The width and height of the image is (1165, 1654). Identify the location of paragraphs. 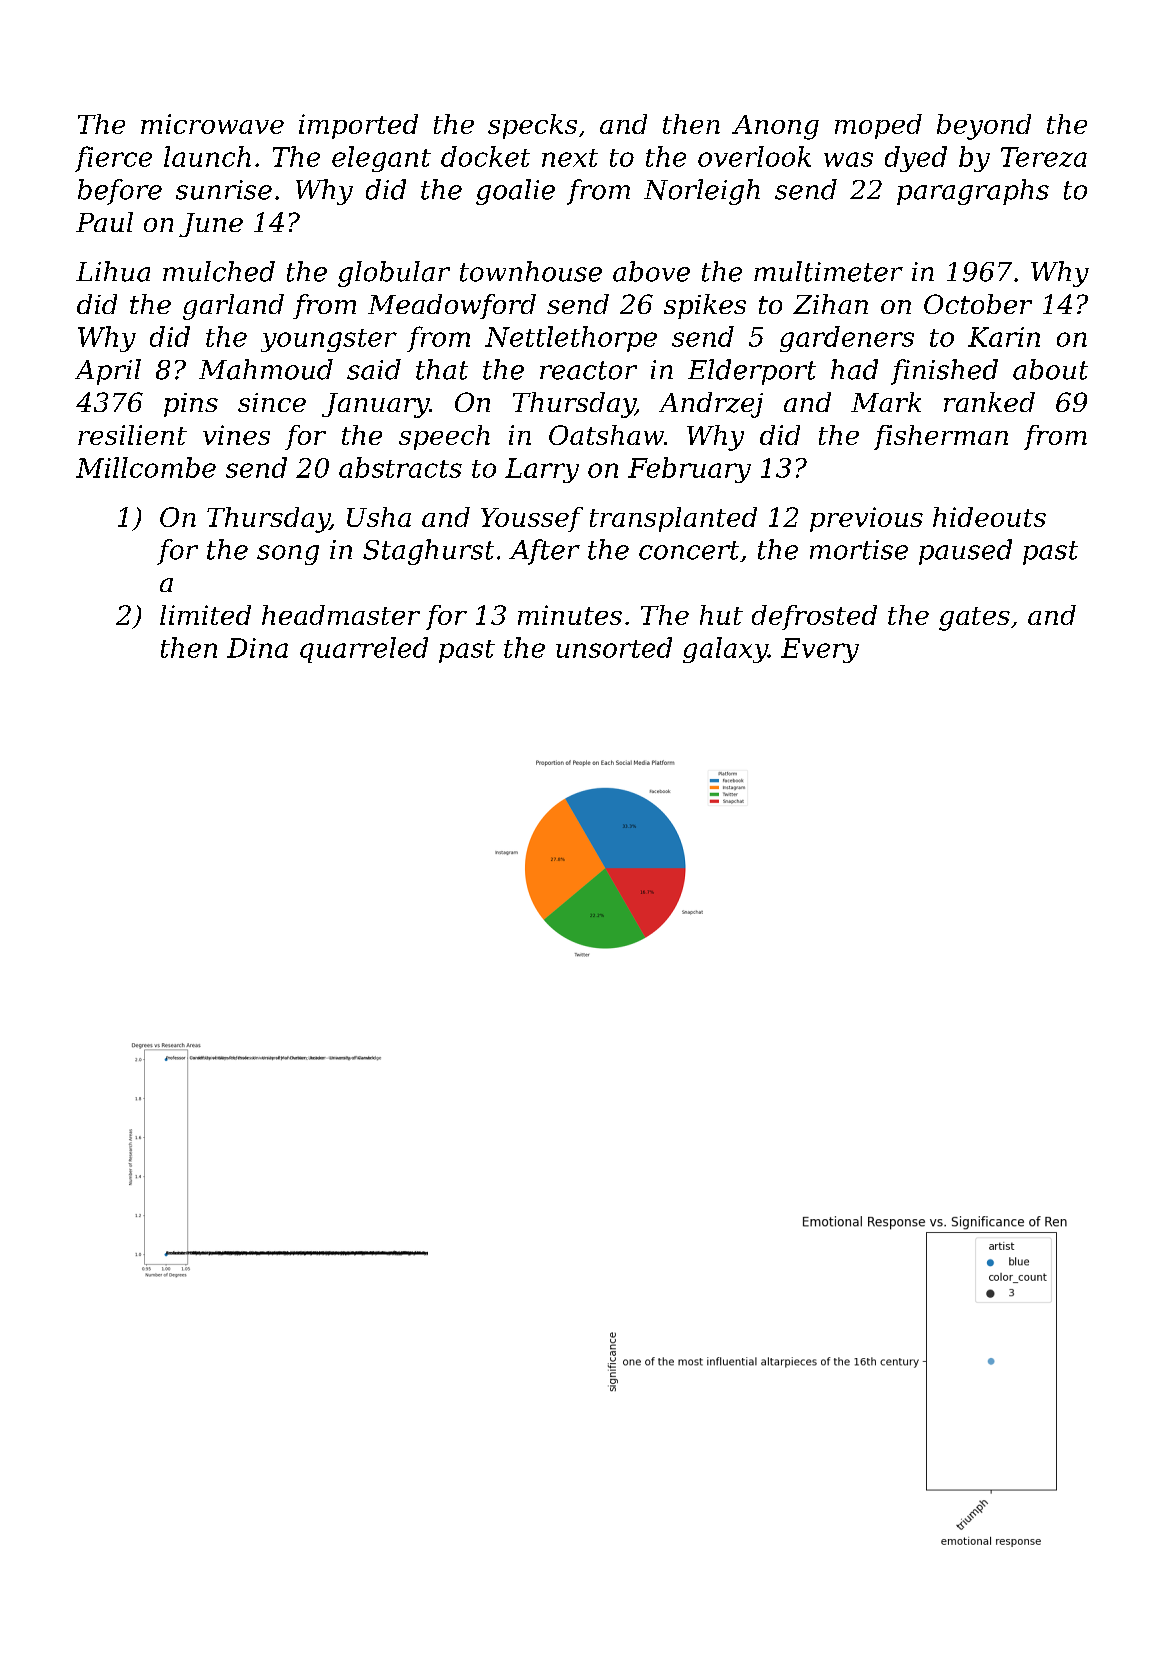
(973, 192).
